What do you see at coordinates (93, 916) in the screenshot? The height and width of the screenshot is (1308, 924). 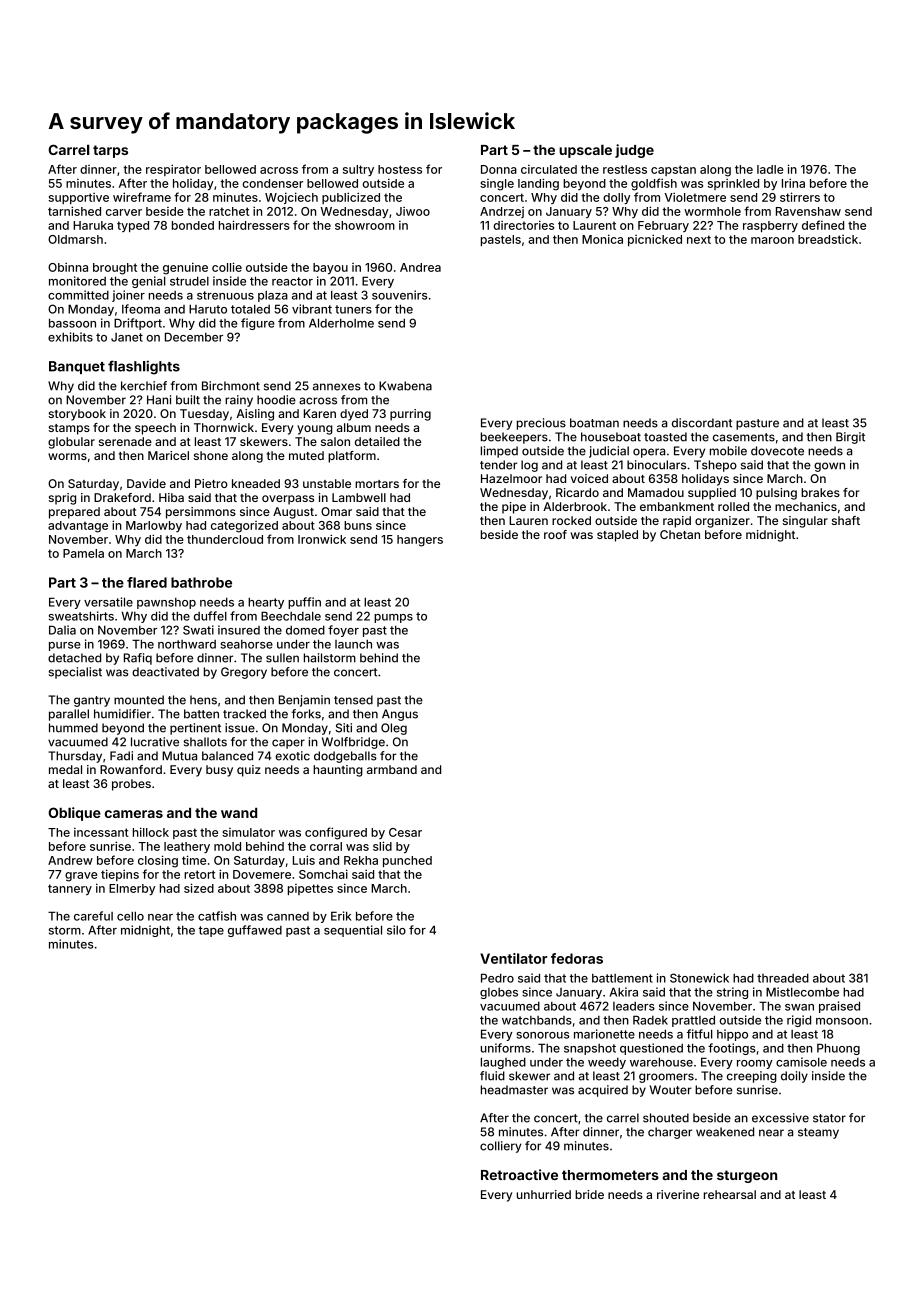 I see `careful` at bounding box center [93, 916].
